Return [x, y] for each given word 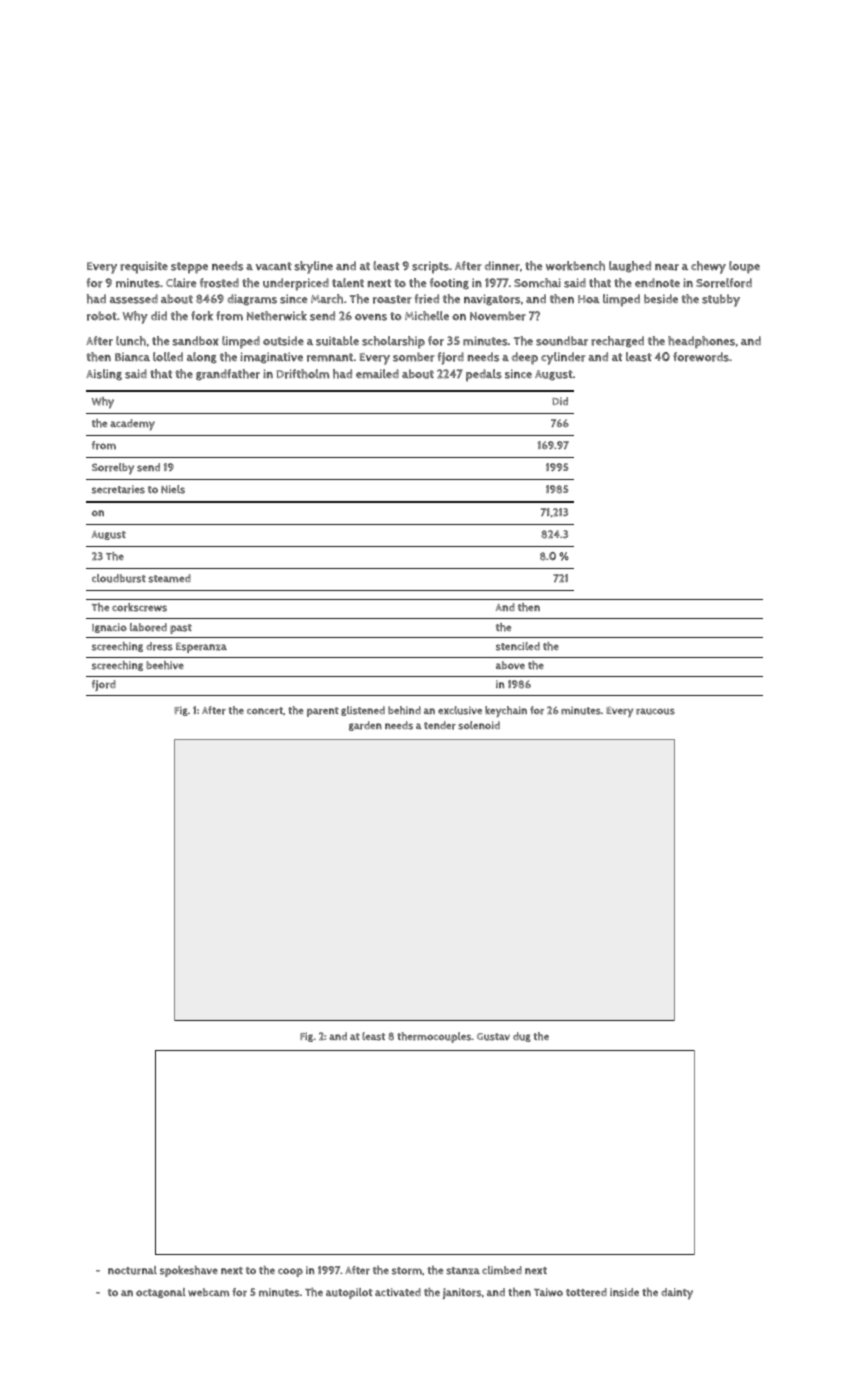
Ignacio [109, 628]
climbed [502, 1270]
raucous [655, 711]
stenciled [518, 646]
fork [202, 316]
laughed [630, 267]
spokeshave [189, 1271]
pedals [484, 375]
